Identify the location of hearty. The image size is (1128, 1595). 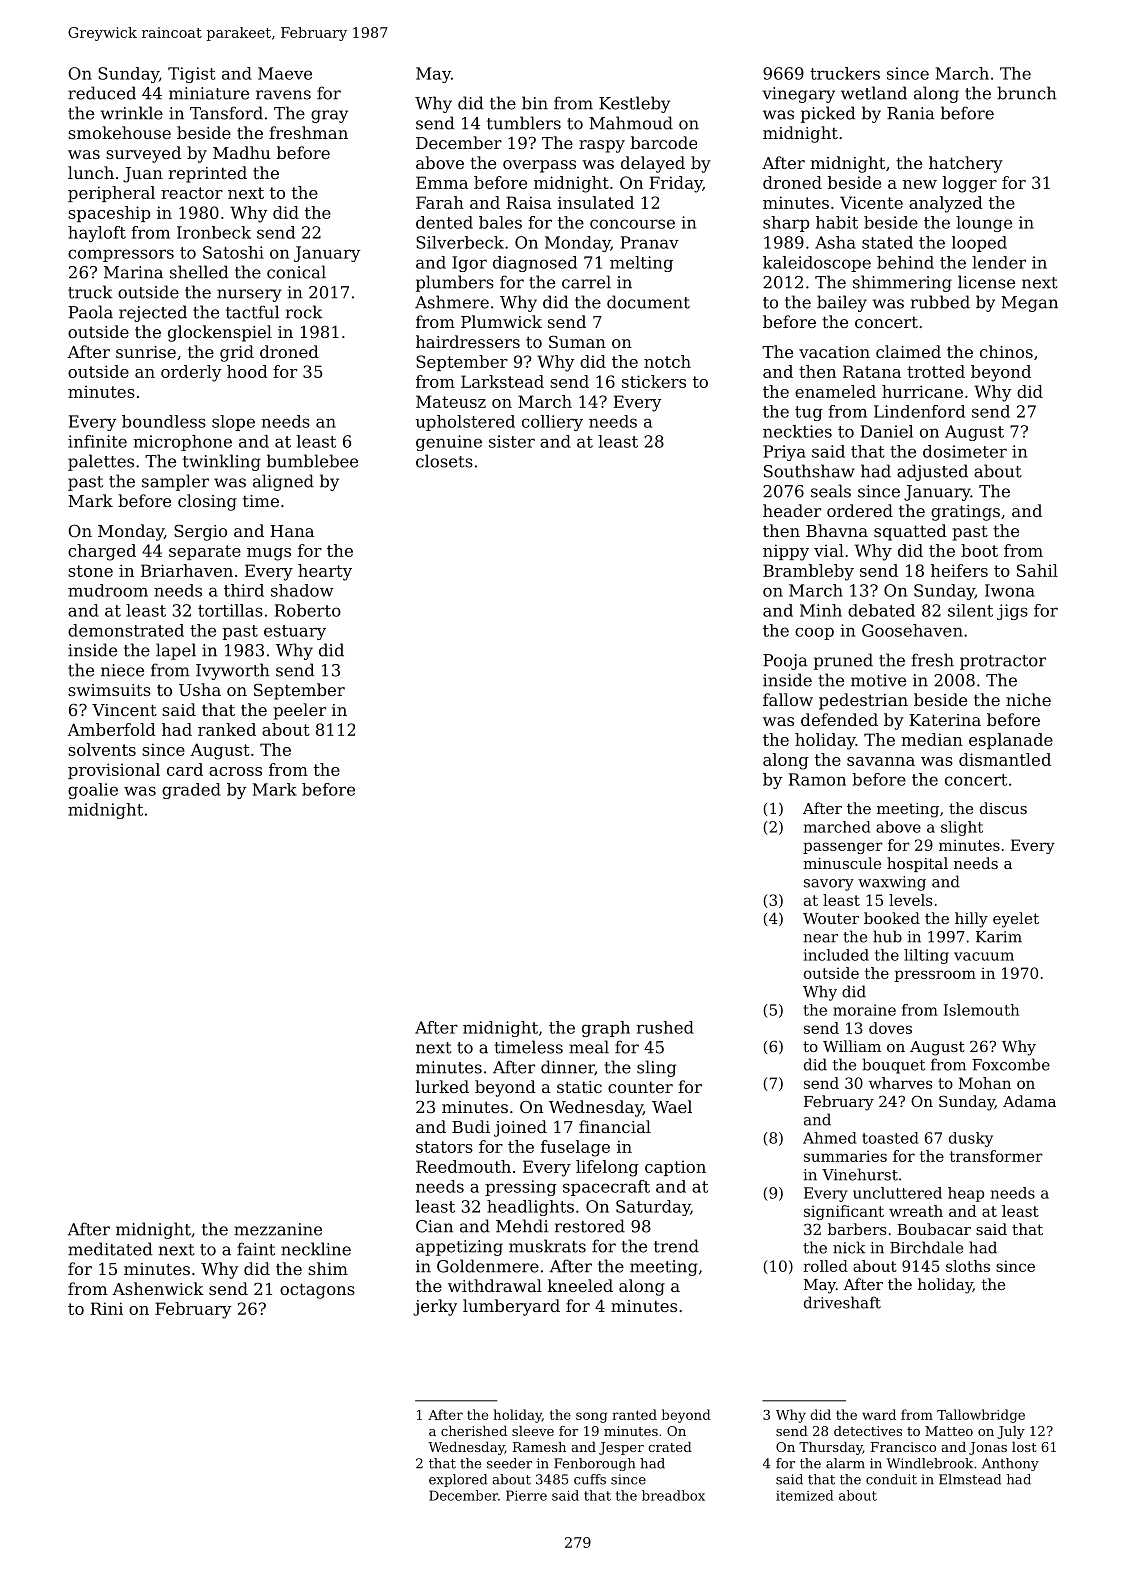
(325, 572).
